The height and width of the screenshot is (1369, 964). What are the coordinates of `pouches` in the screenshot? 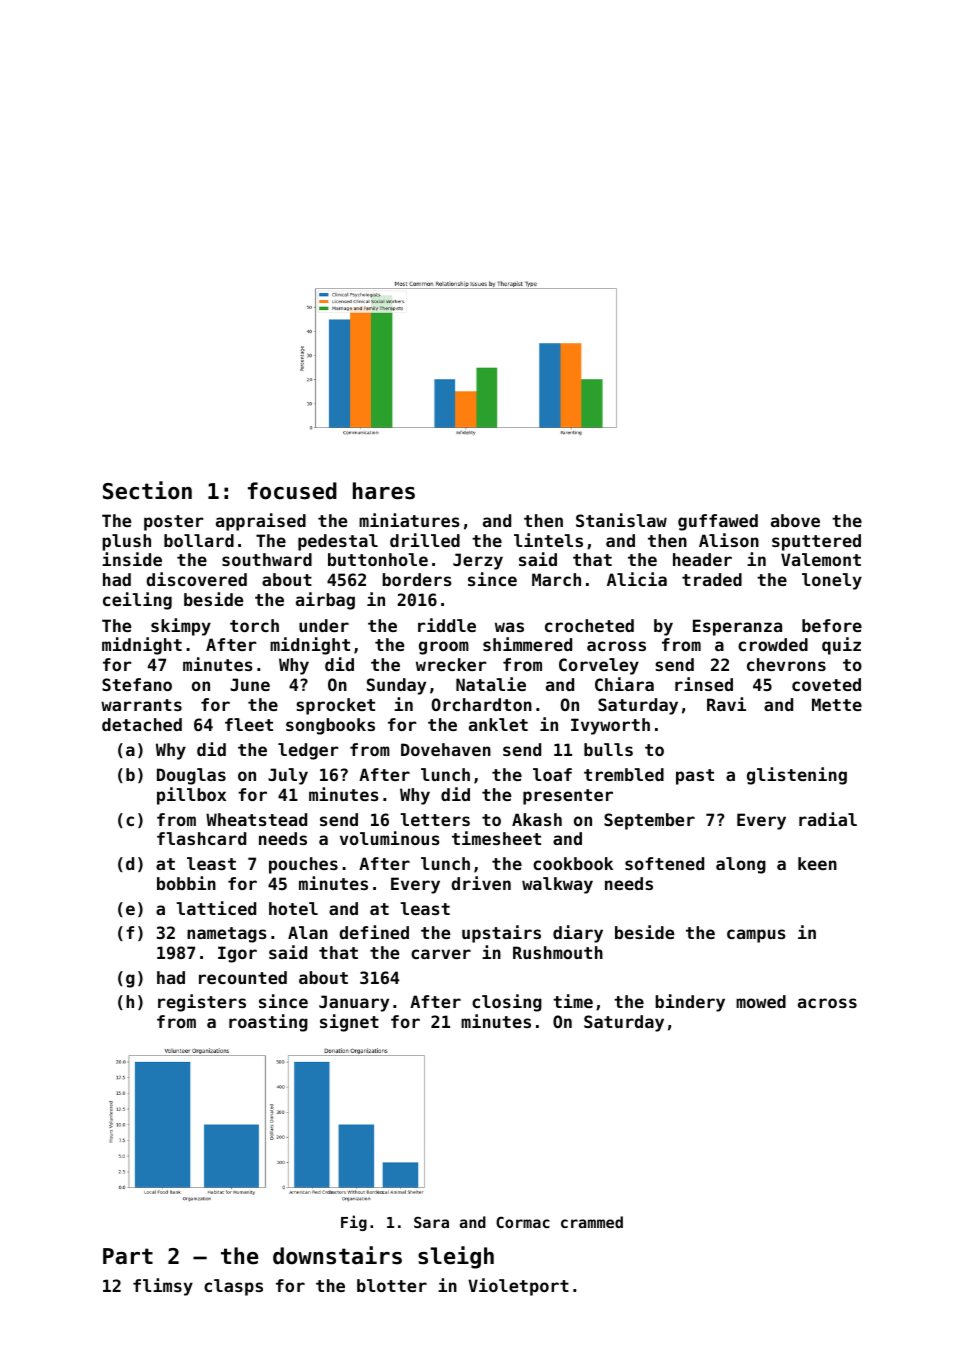 It's located at (303, 865).
